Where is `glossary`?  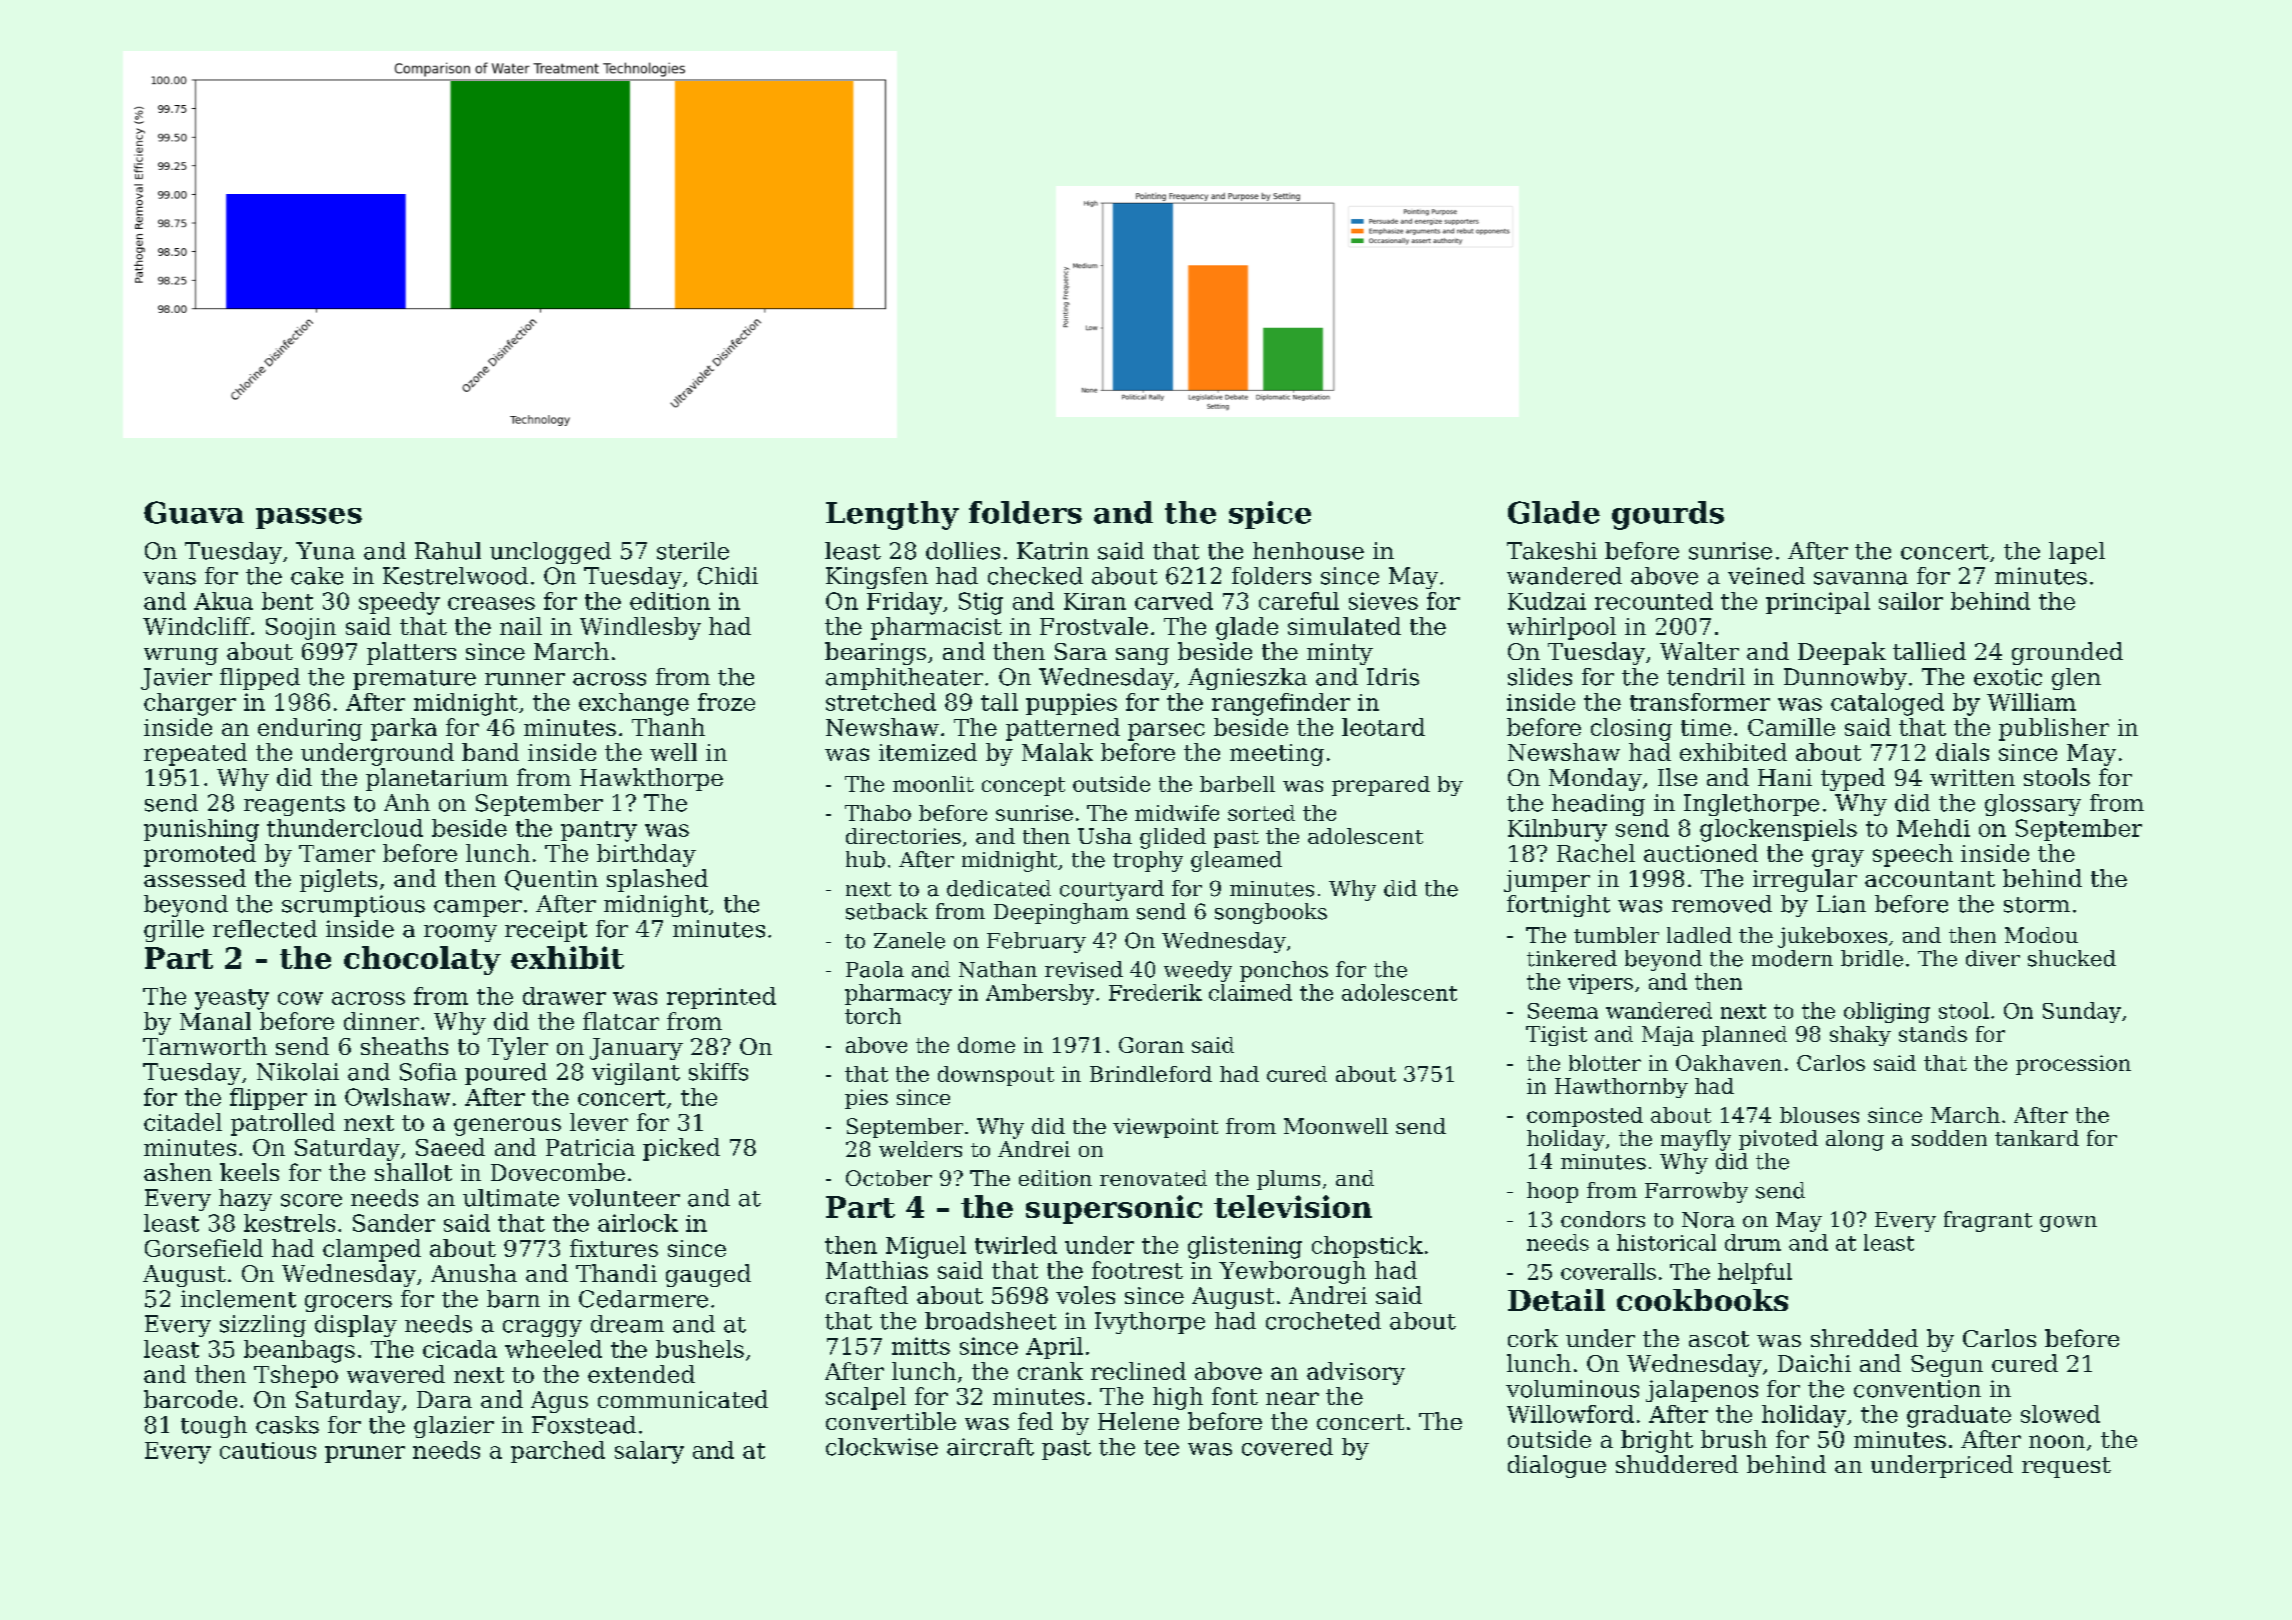
glossary is located at coordinates (2033, 805).
